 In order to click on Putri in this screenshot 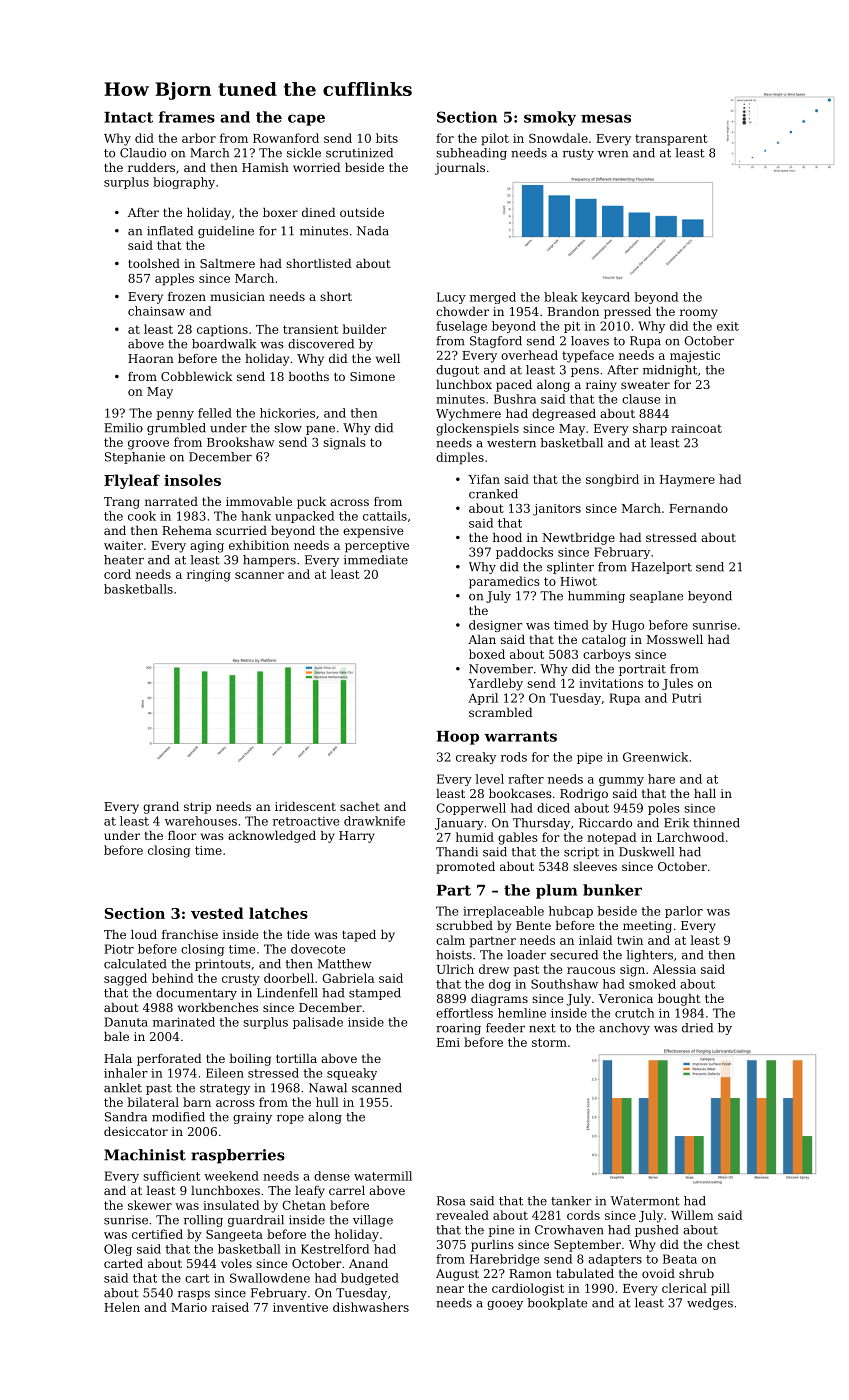, I will do `click(687, 698)`.
